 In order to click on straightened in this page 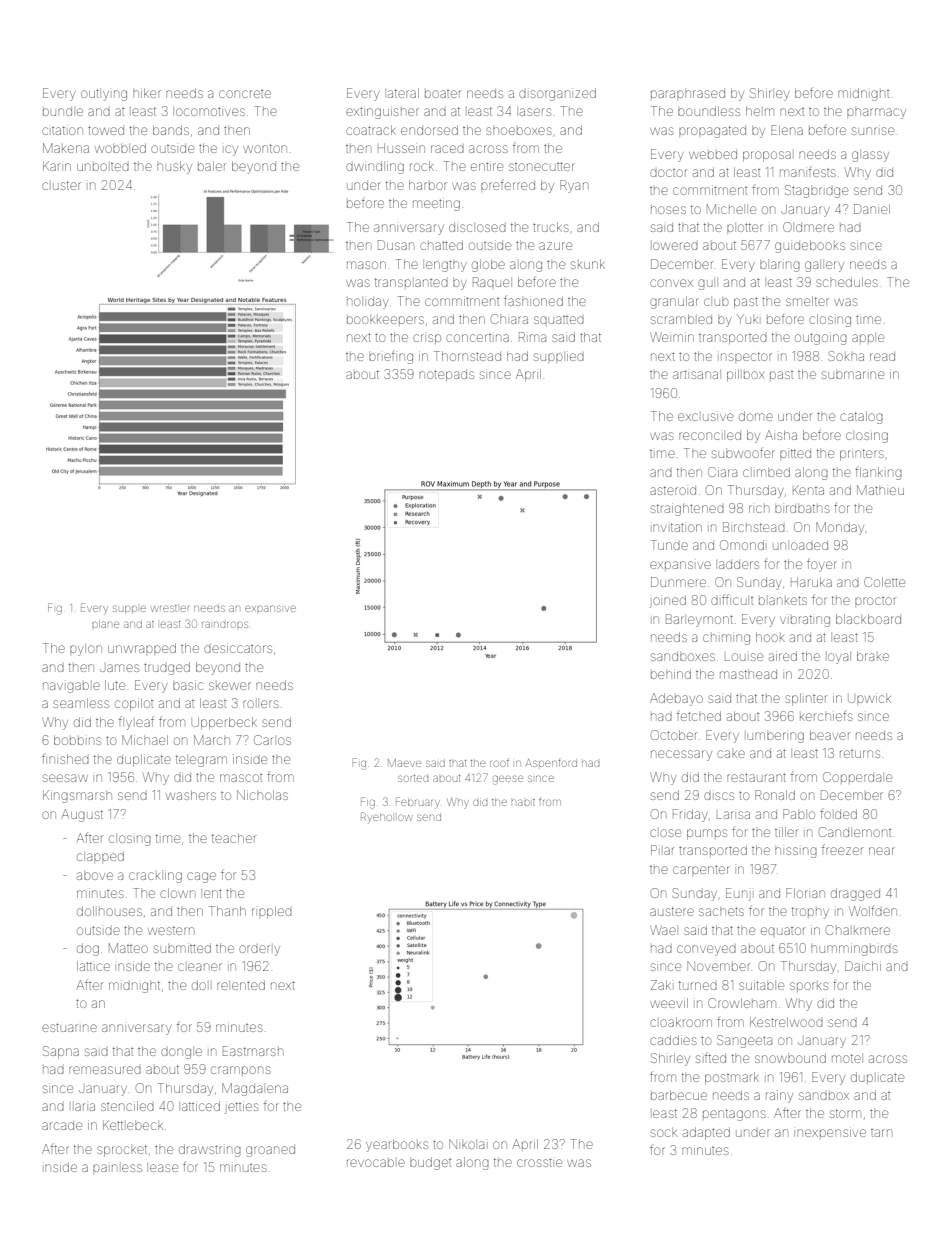, I will do `click(687, 509)`.
